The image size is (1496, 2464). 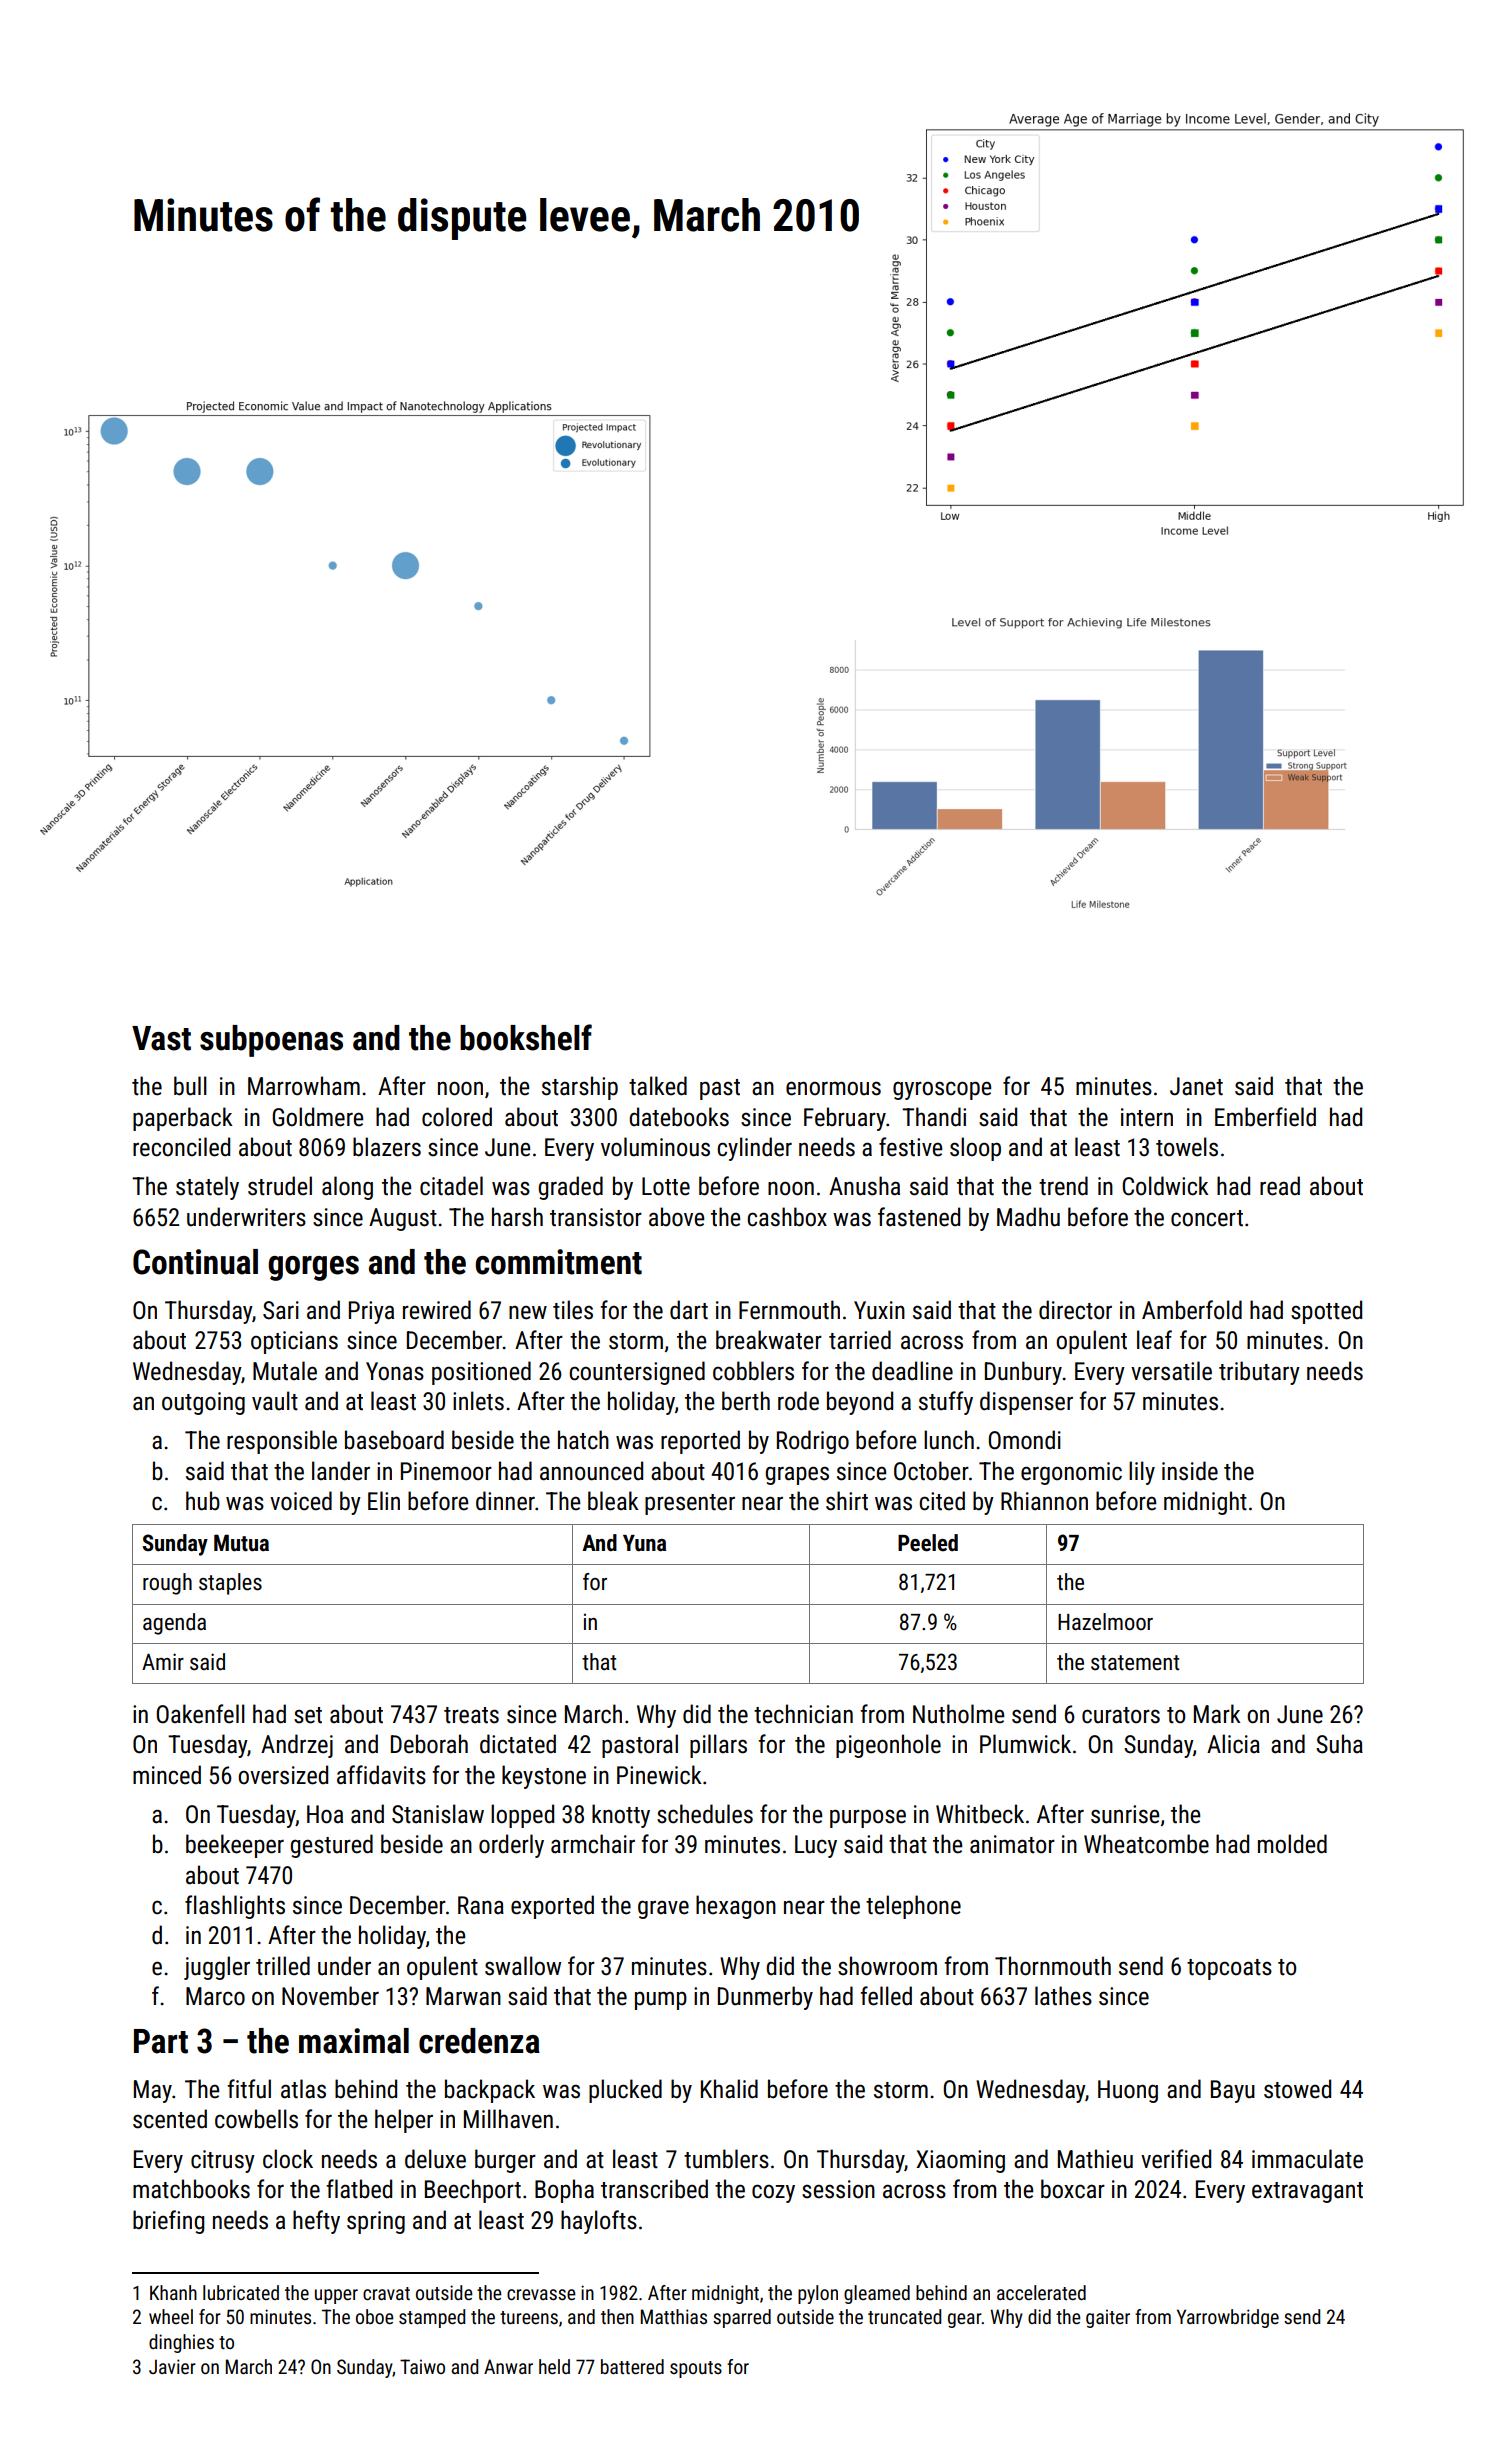 What do you see at coordinates (1339, 1744) in the screenshot?
I see `Suha` at bounding box center [1339, 1744].
